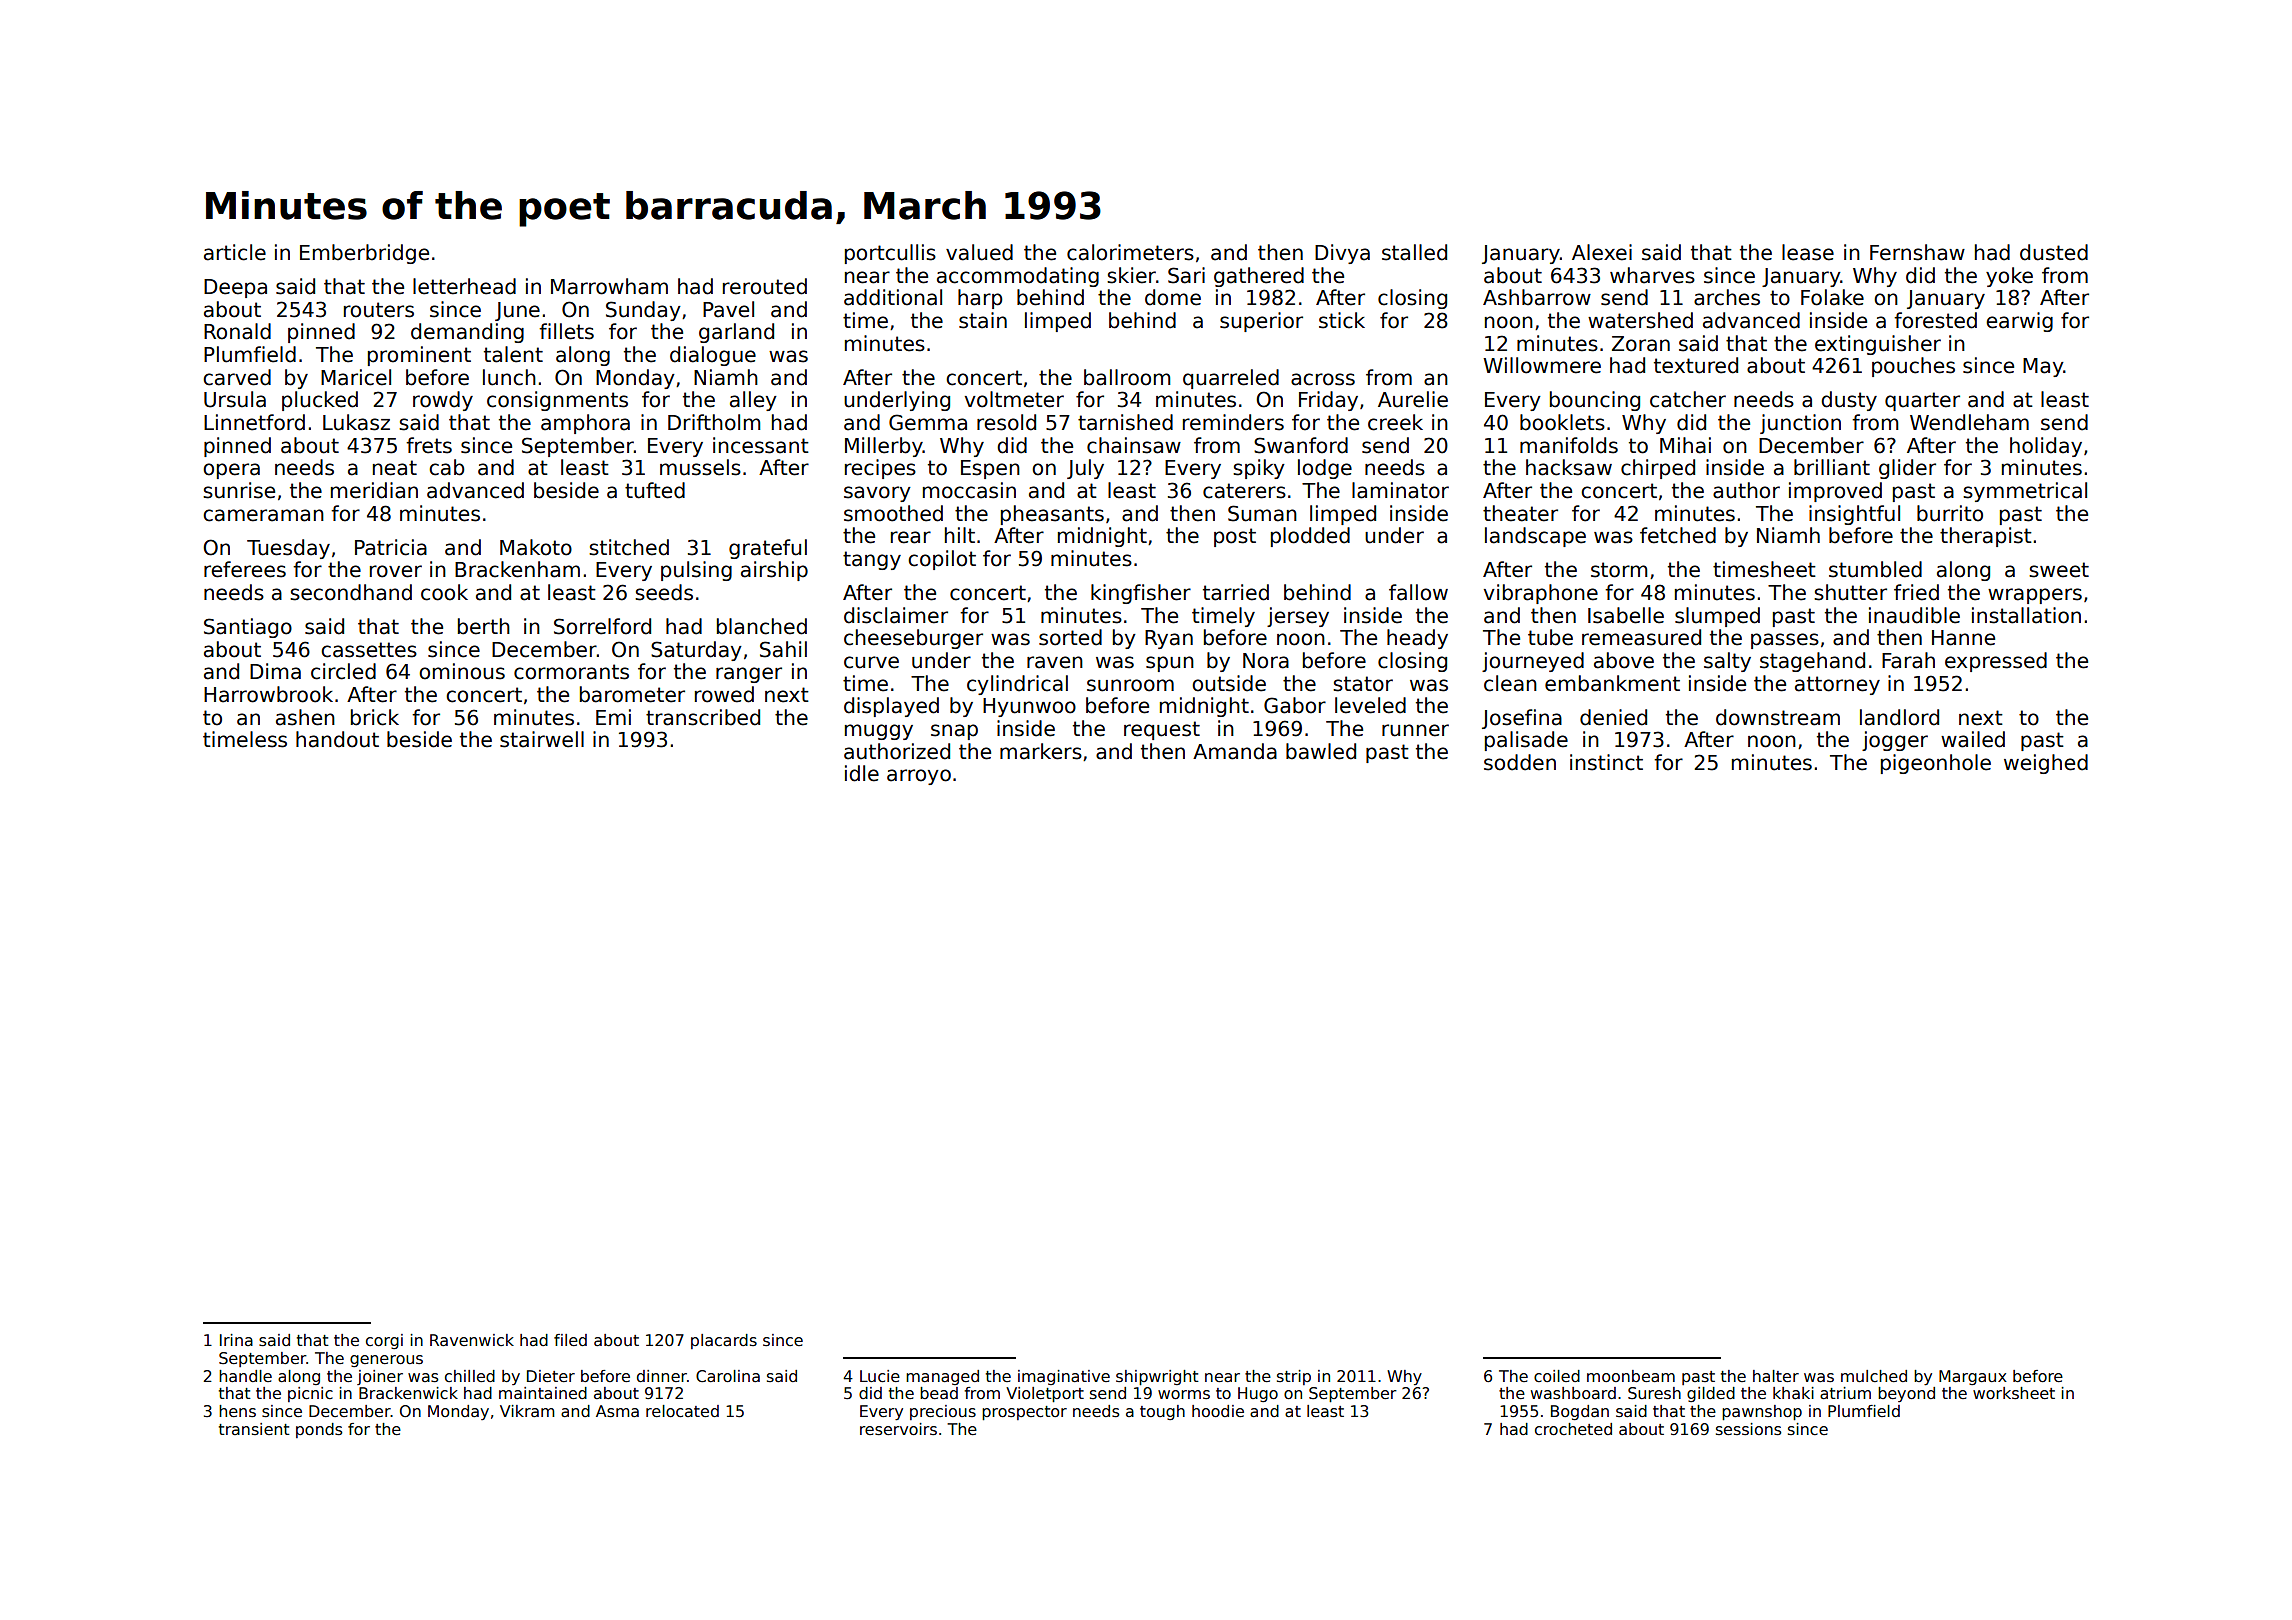  I want to click on Ronald, so click(237, 331).
